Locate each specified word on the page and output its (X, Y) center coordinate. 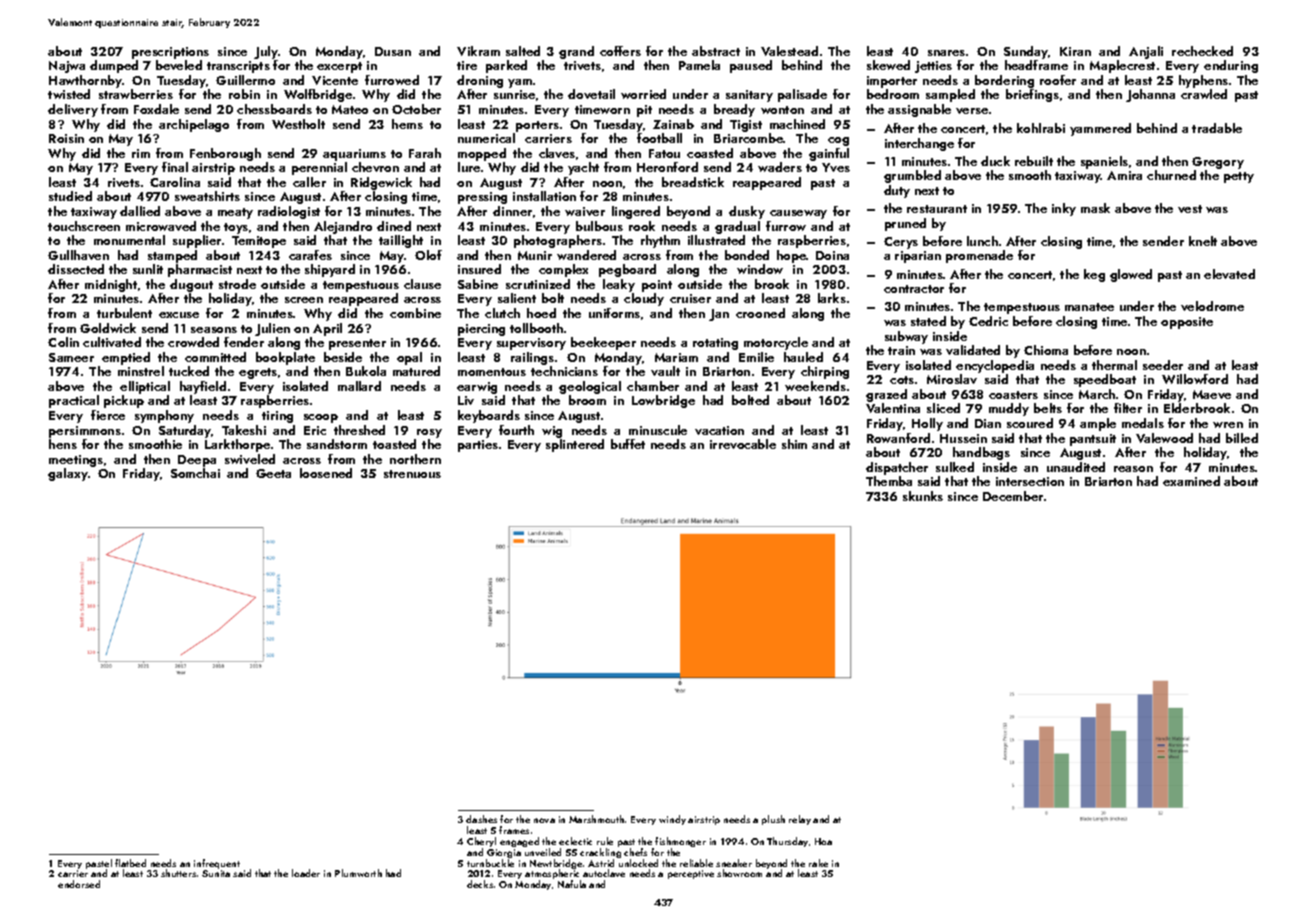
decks (480, 884)
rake (818, 863)
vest (1190, 209)
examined (1191, 481)
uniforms (614, 313)
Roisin (66, 138)
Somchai (195, 473)
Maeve (1212, 394)
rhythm (660, 241)
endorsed (79, 884)
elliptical (145, 387)
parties (478, 446)
